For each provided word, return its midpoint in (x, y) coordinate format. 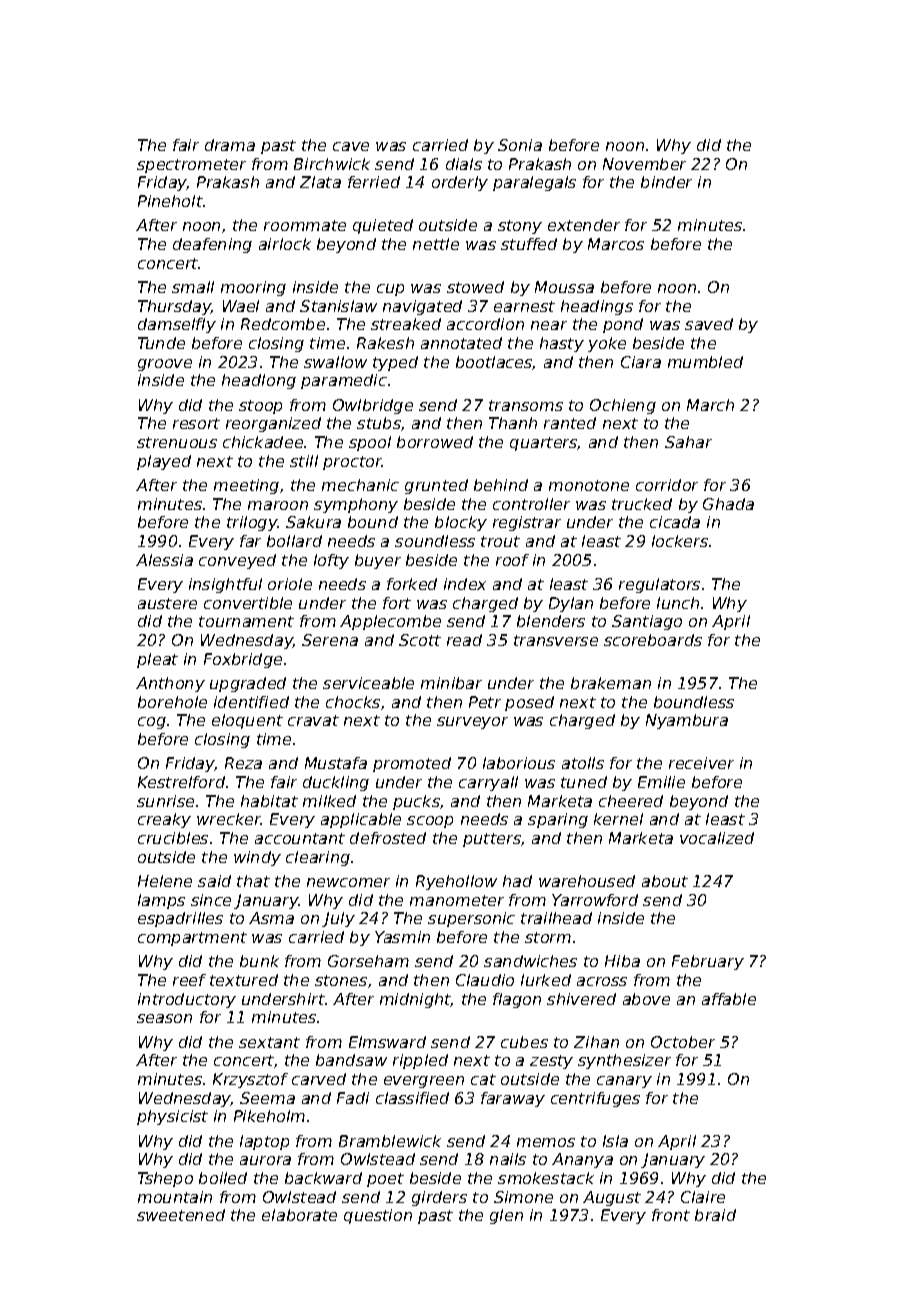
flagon (517, 1000)
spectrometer (191, 166)
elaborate (299, 1215)
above (646, 999)
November (644, 164)
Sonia (520, 145)
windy (257, 858)
